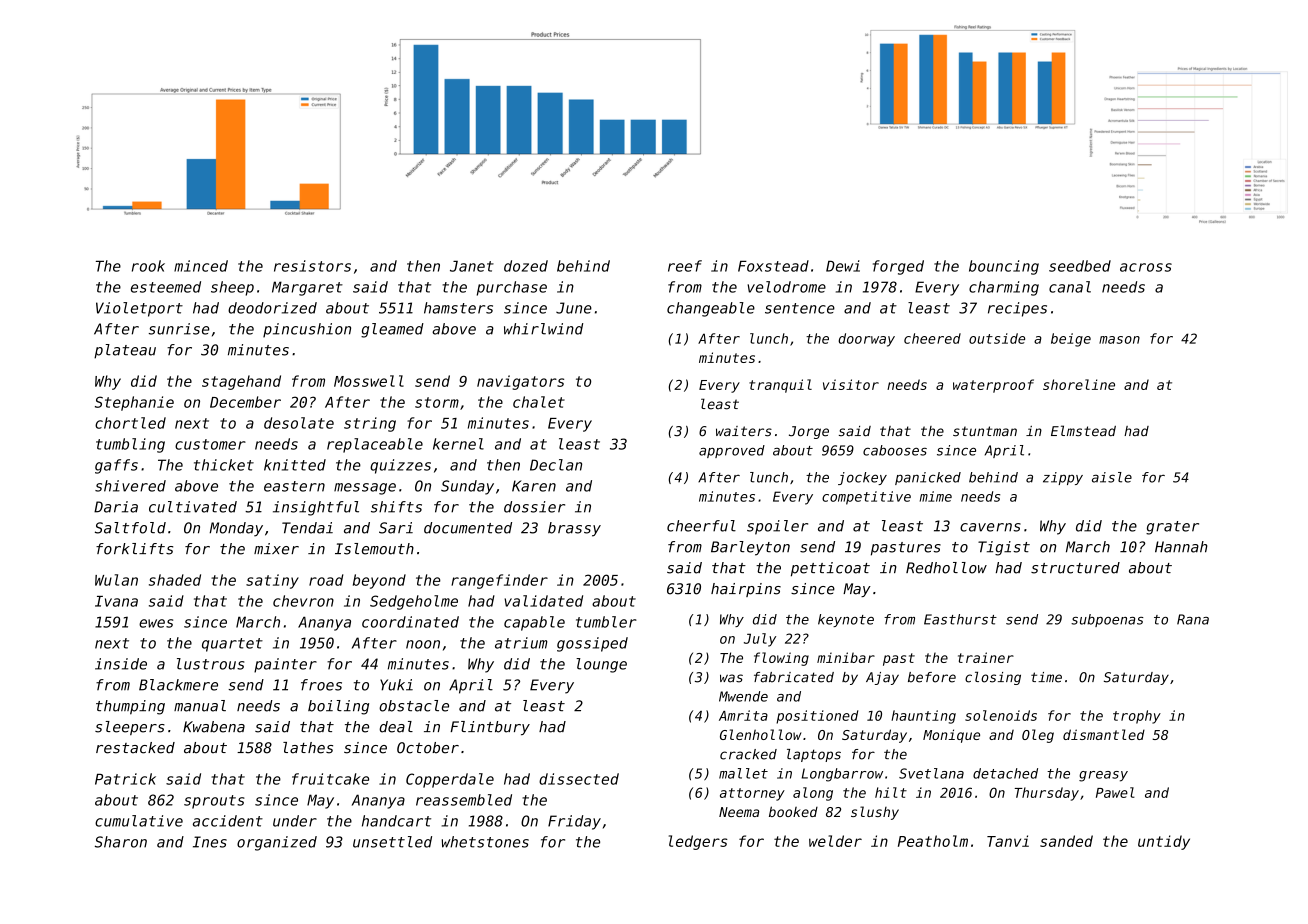 This document has height=924, width=1308. Describe the element at coordinates (450, 780) in the document. I see `Copperdale` at that location.
